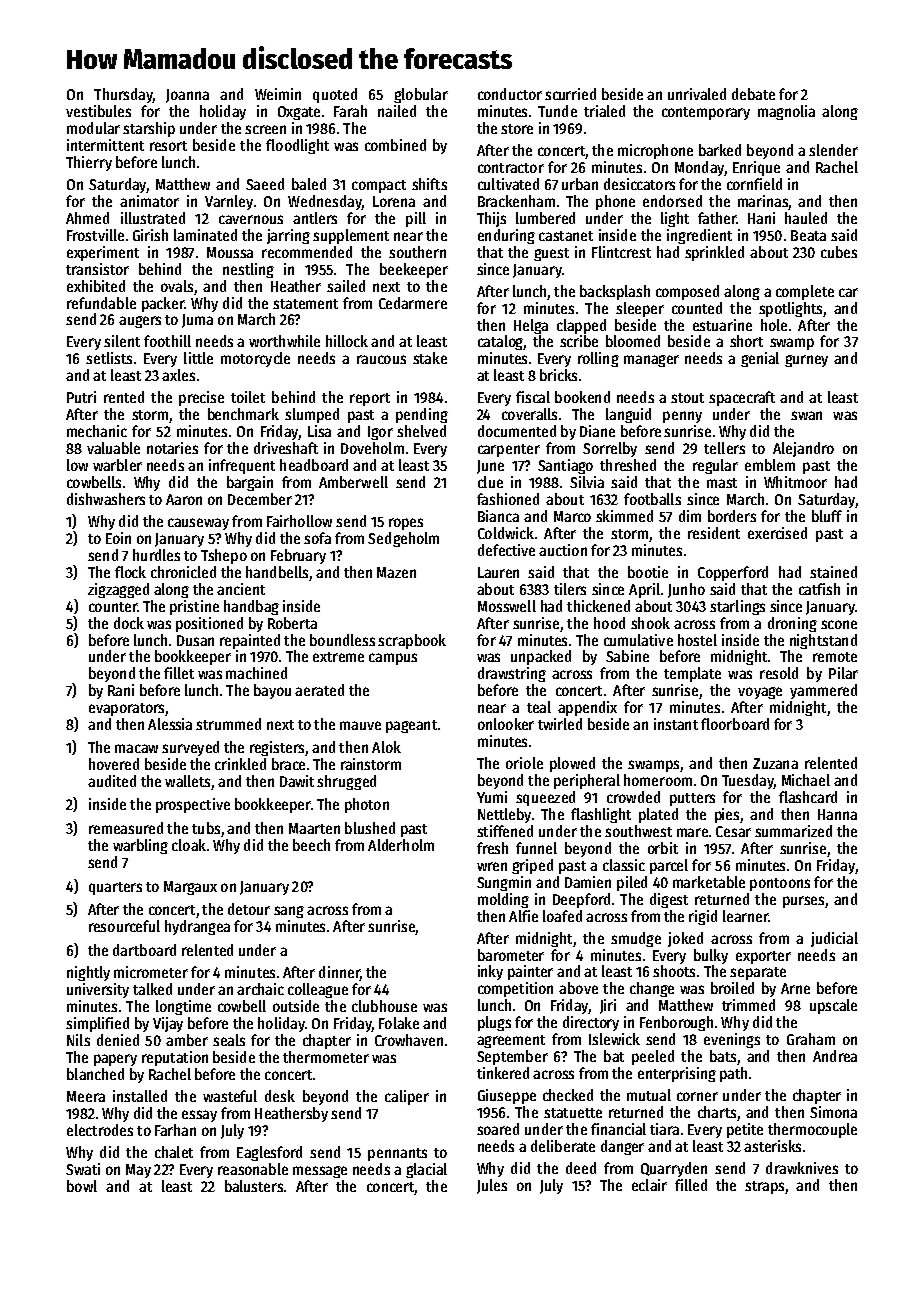  Describe the element at coordinates (172, 448) in the screenshot. I see `notaries` at that location.
